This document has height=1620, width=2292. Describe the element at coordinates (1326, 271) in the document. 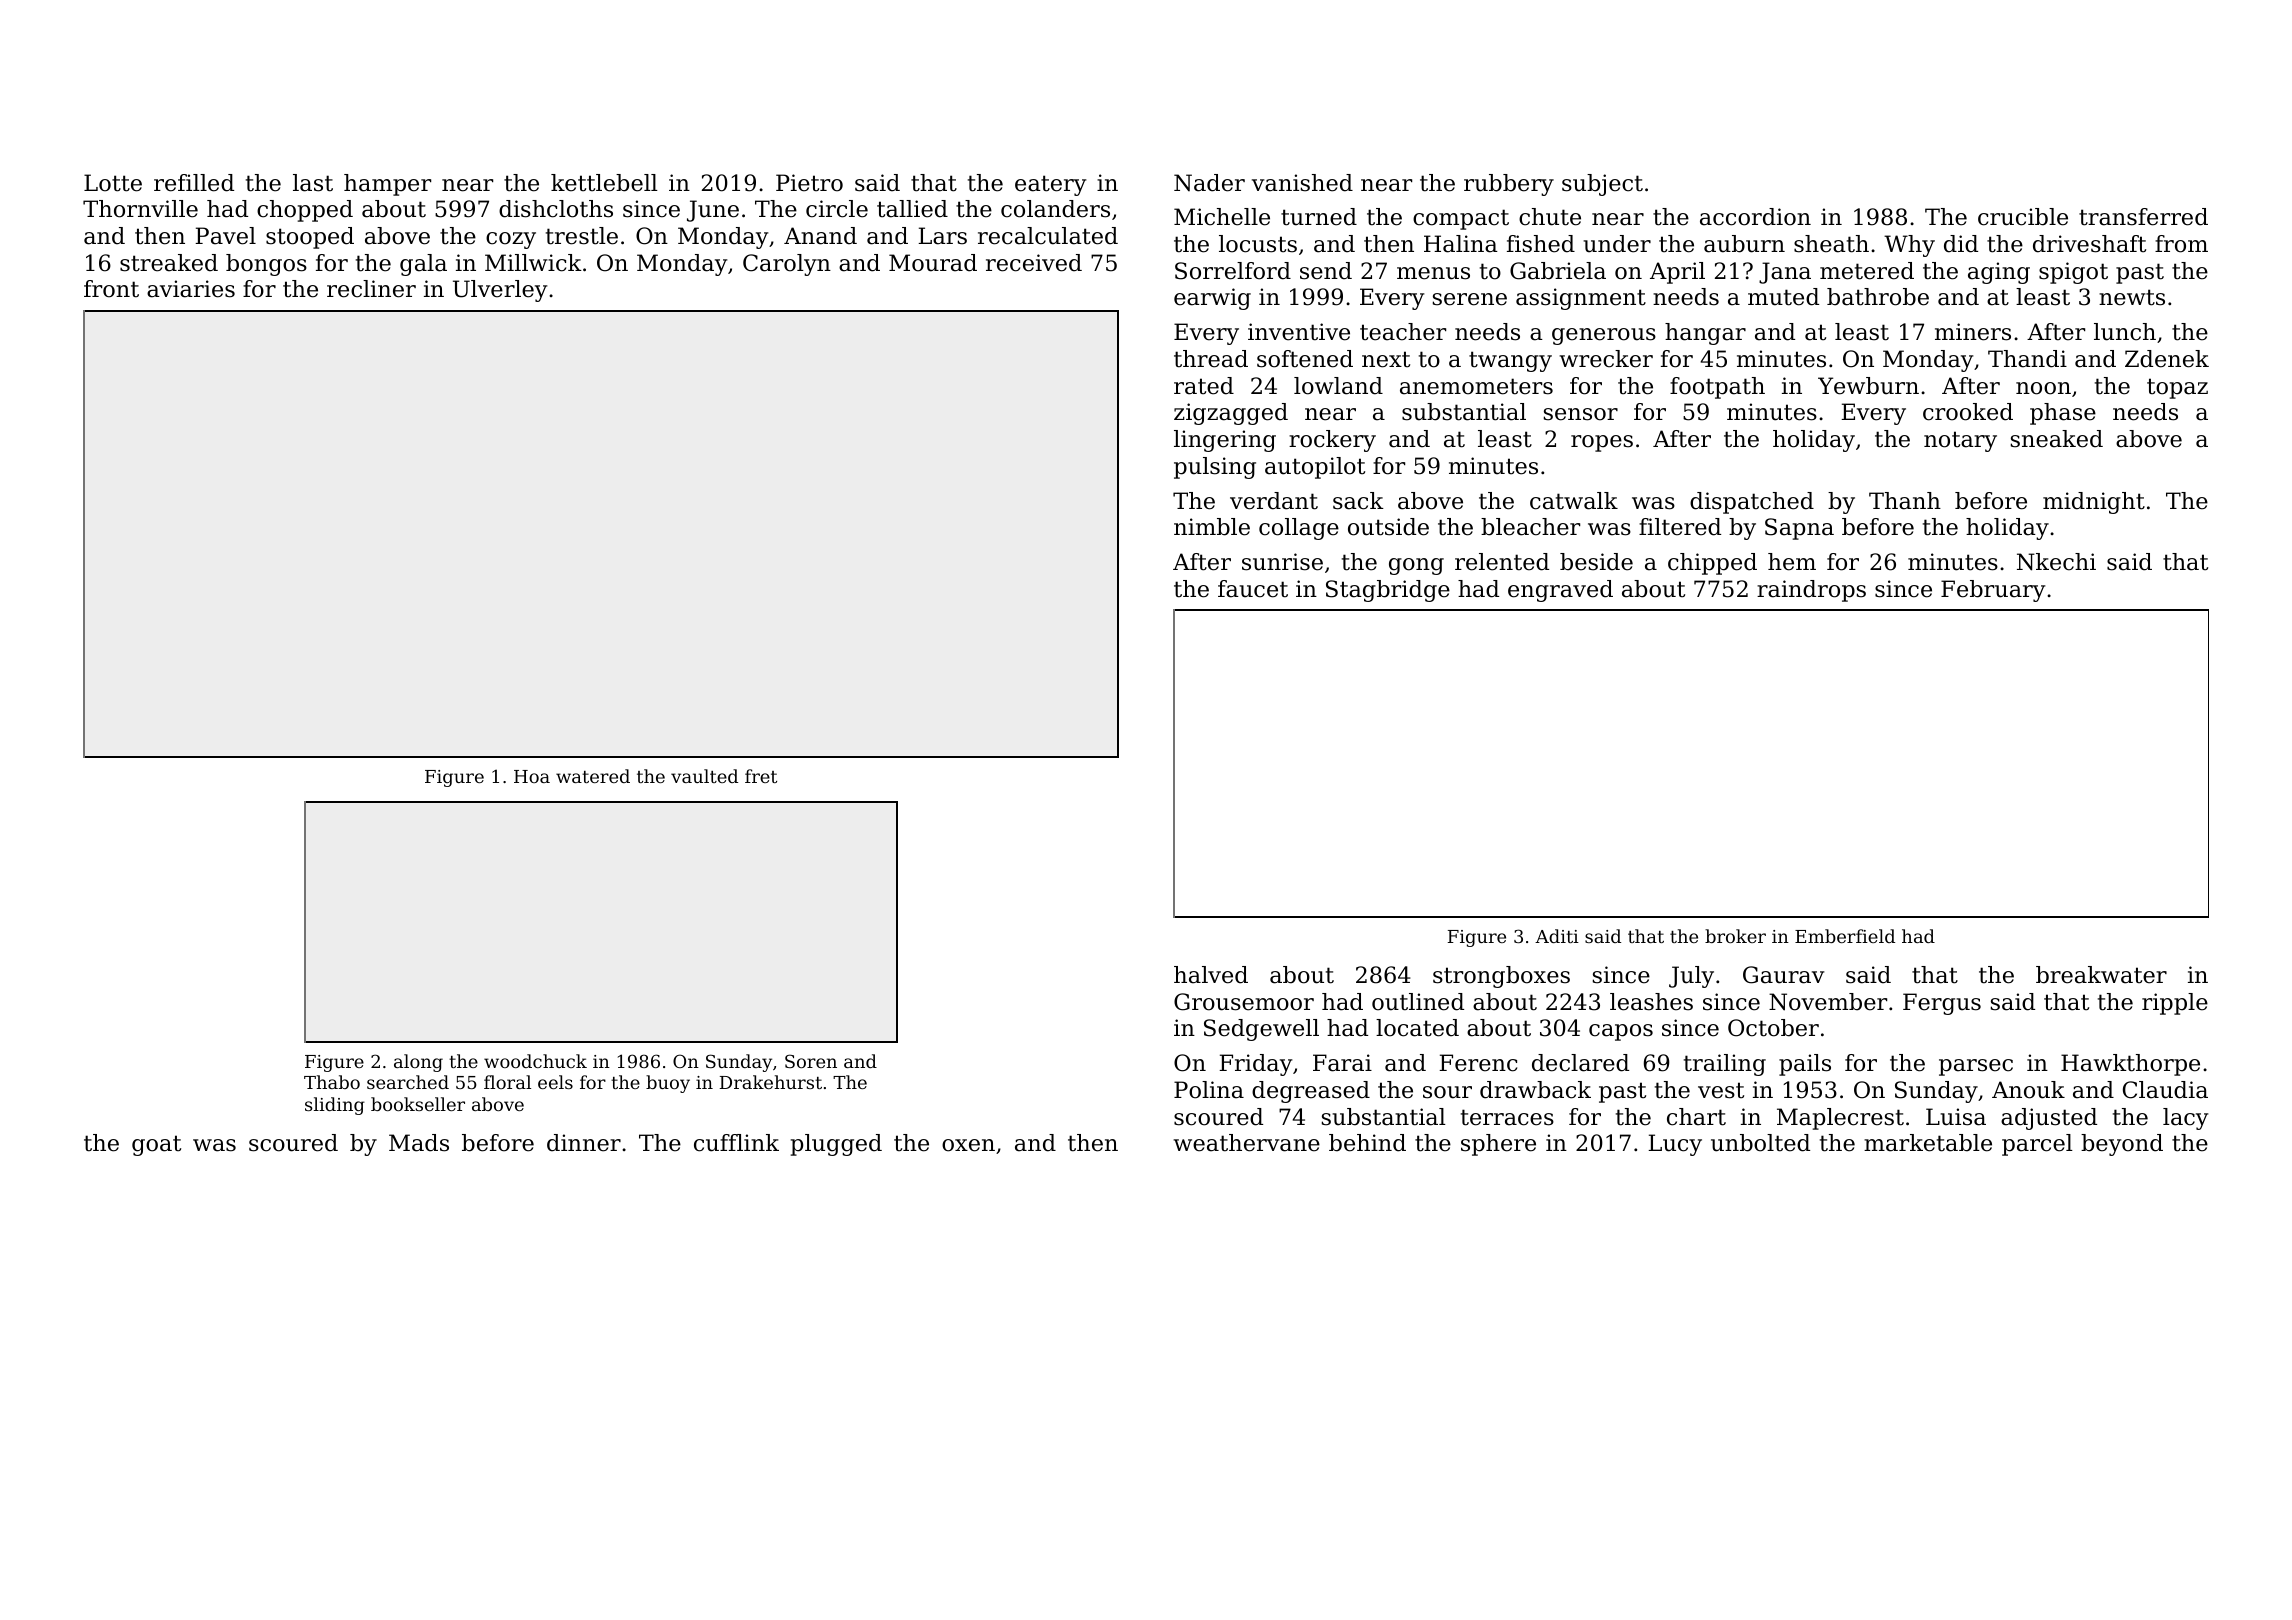

I see `send` at that location.
